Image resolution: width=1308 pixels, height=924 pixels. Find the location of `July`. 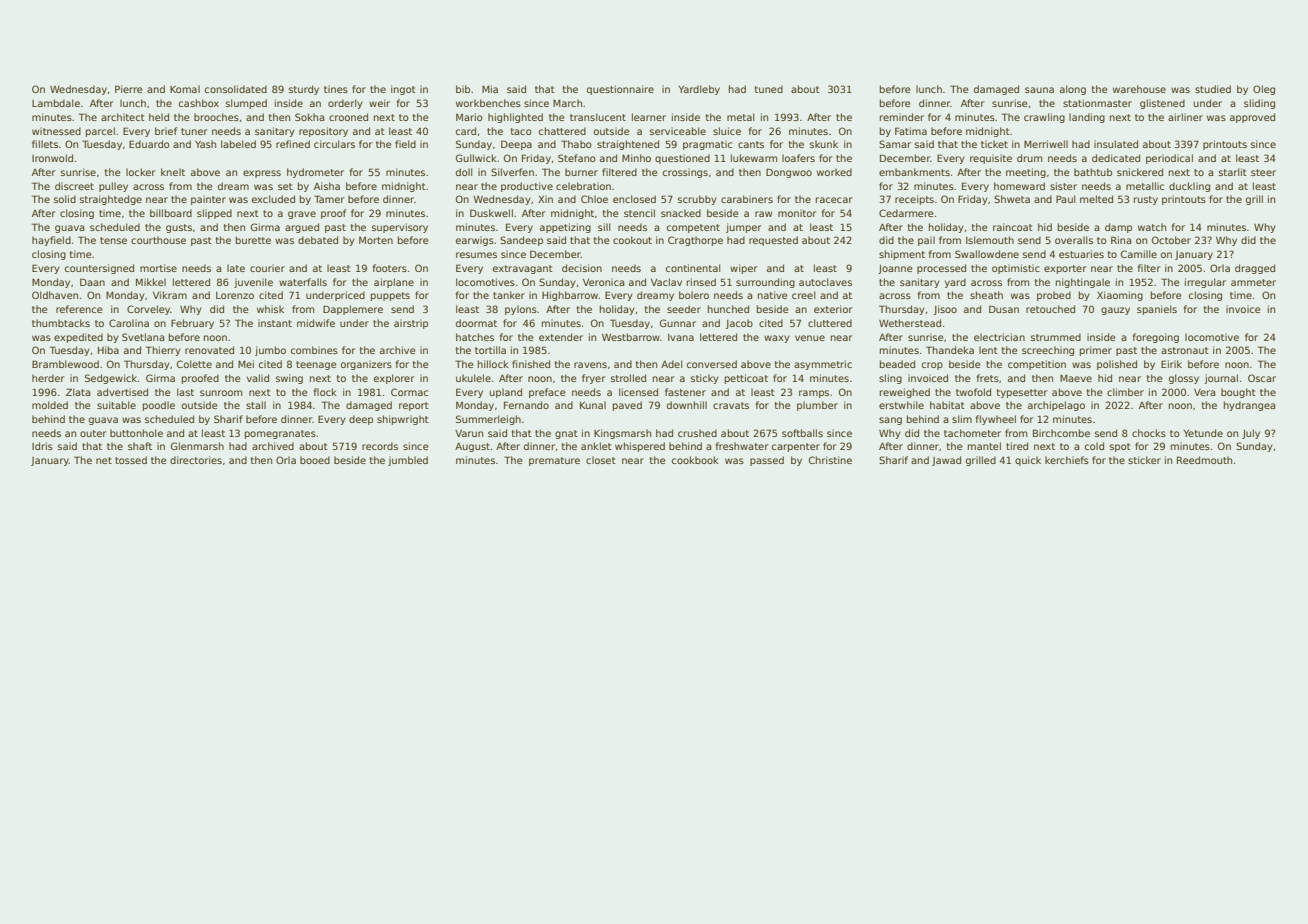

July is located at coordinates (1251, 434).
